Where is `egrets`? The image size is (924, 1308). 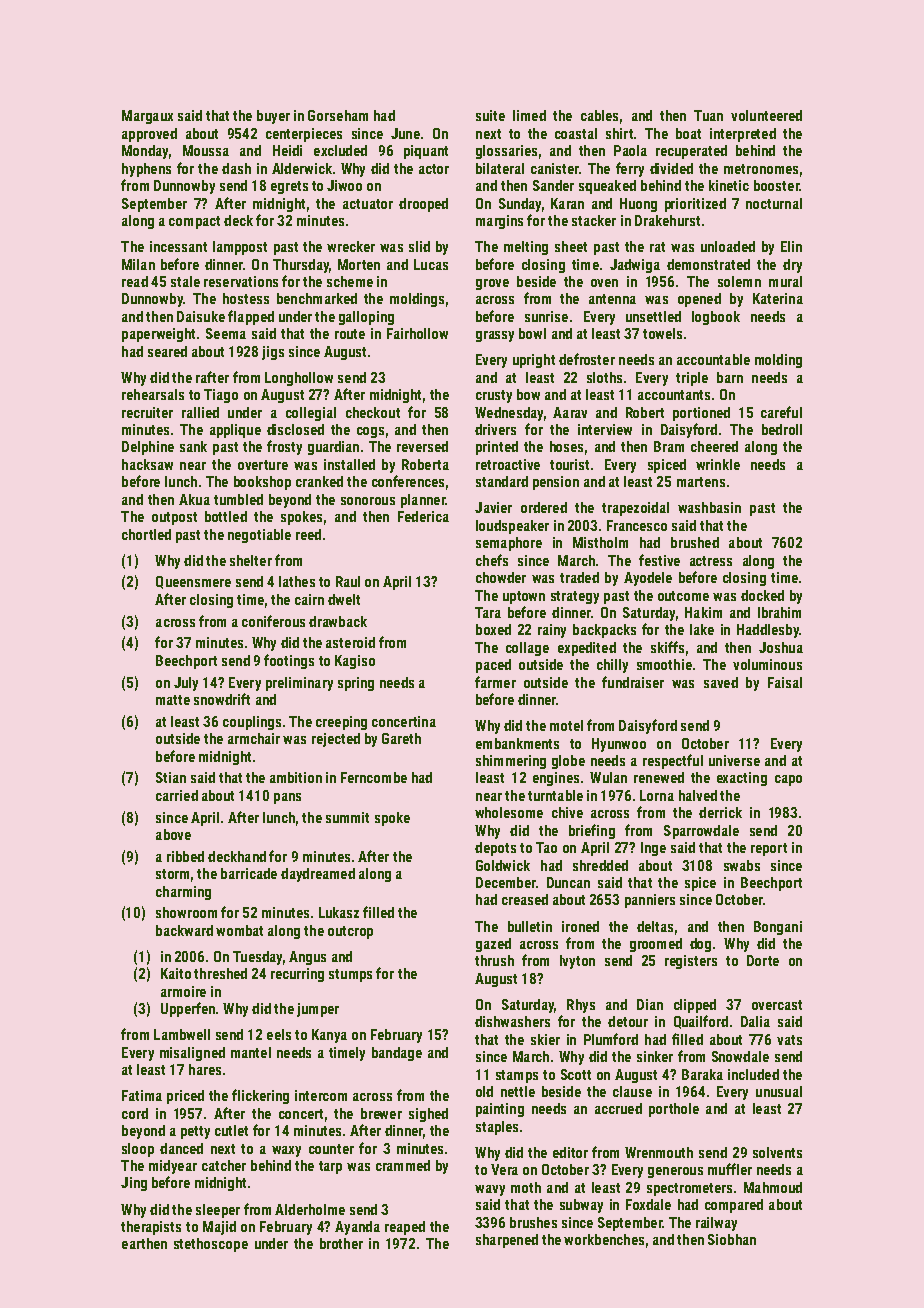 egrets is located at coordinates (289, 187).
